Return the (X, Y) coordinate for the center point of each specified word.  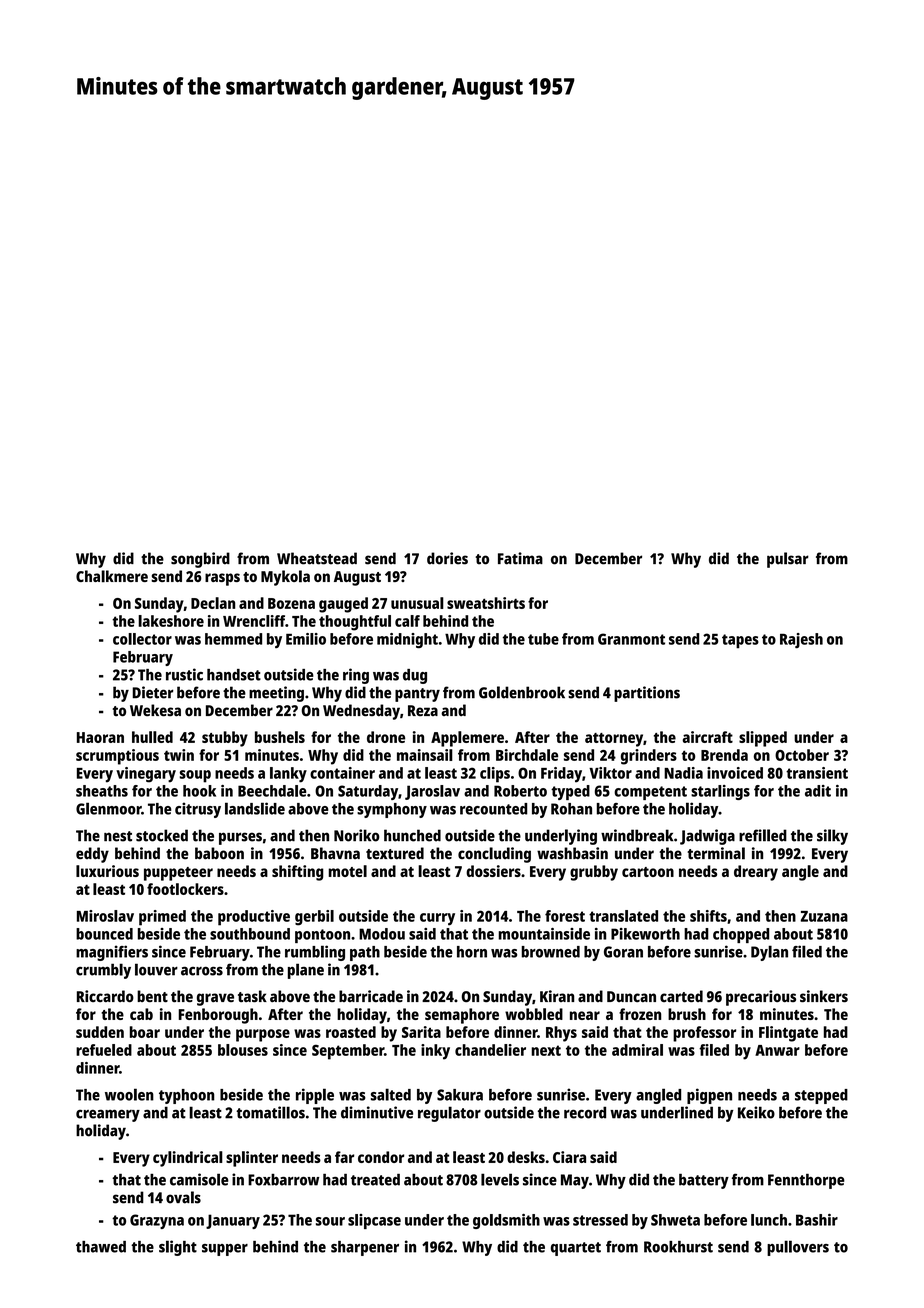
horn (472, 952)
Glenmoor (108, 808)
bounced (104, 934)
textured (395, 853)
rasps (222, 579)
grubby (594, 873)
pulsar (788, 560)
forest (565, 916)
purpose (263, 1035)
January (233, 1221)
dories (447, 558)
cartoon (648, 872)
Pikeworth (645, 934)
